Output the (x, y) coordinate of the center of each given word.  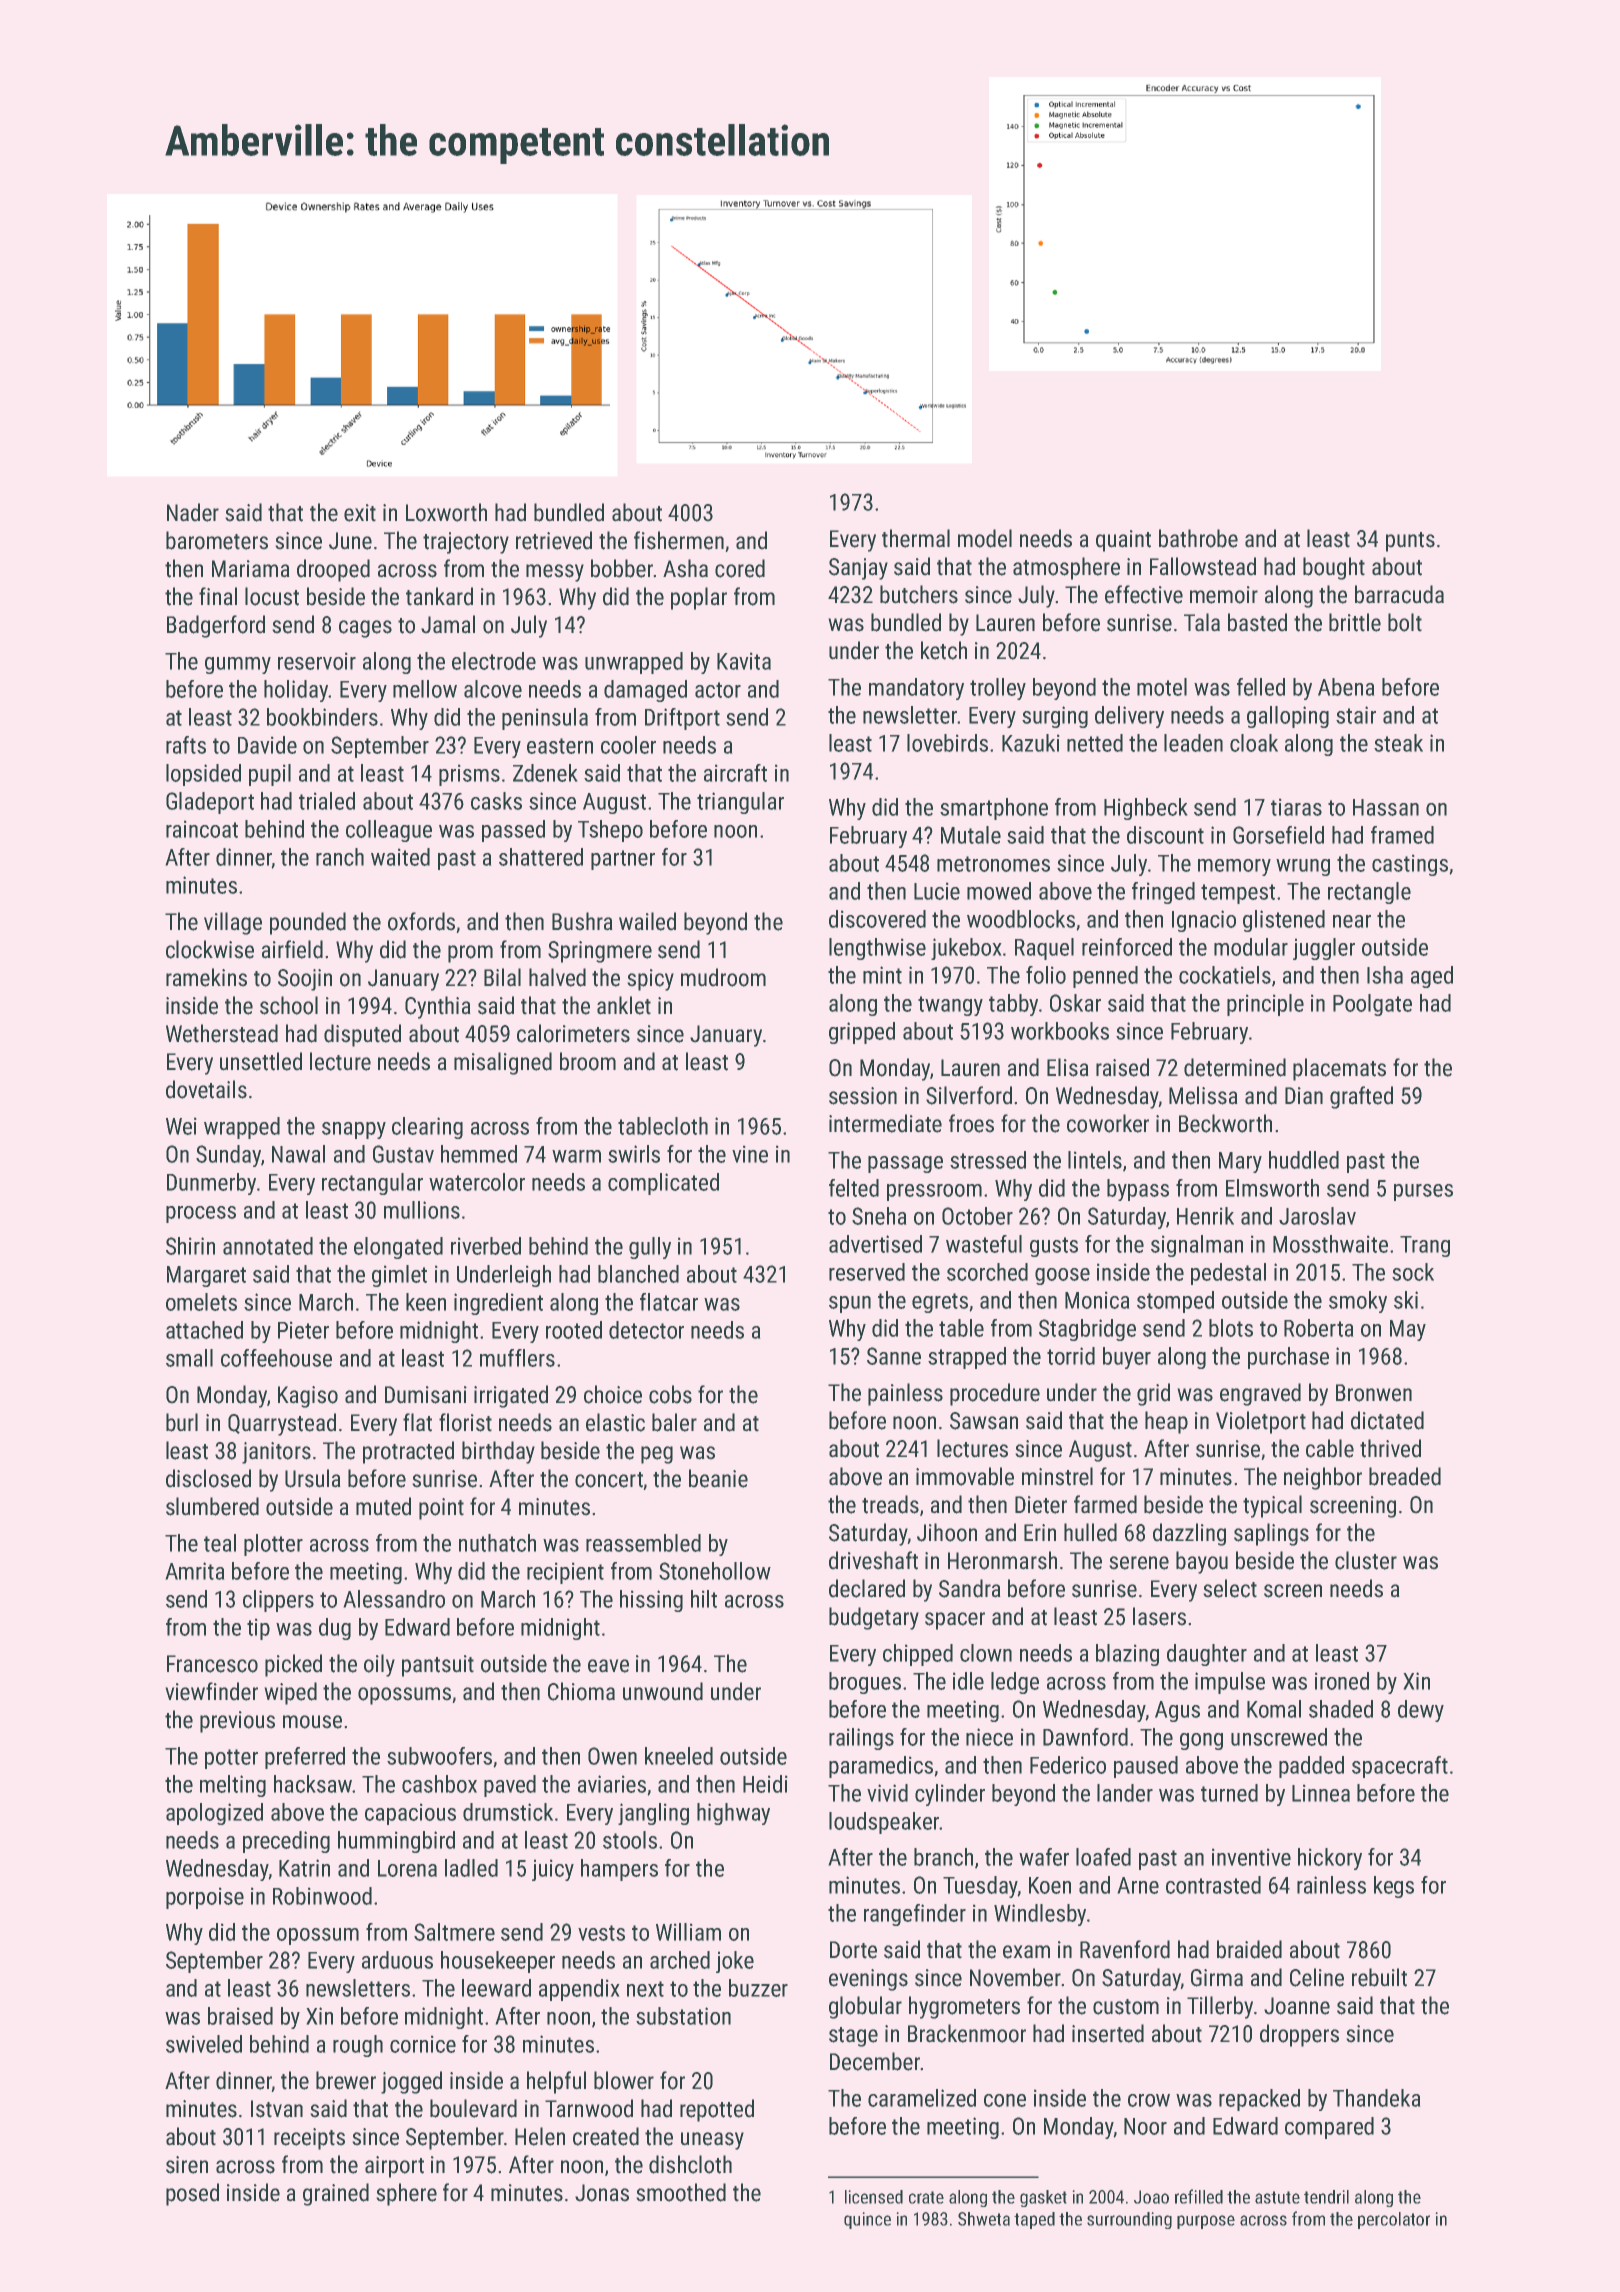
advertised (875, 1244)
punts (1410, 542)
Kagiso (308, 1397)
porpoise (205, 1898)
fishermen (679, 540)
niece (989, 1737)
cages (365, 629)
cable (1330, 1448)
